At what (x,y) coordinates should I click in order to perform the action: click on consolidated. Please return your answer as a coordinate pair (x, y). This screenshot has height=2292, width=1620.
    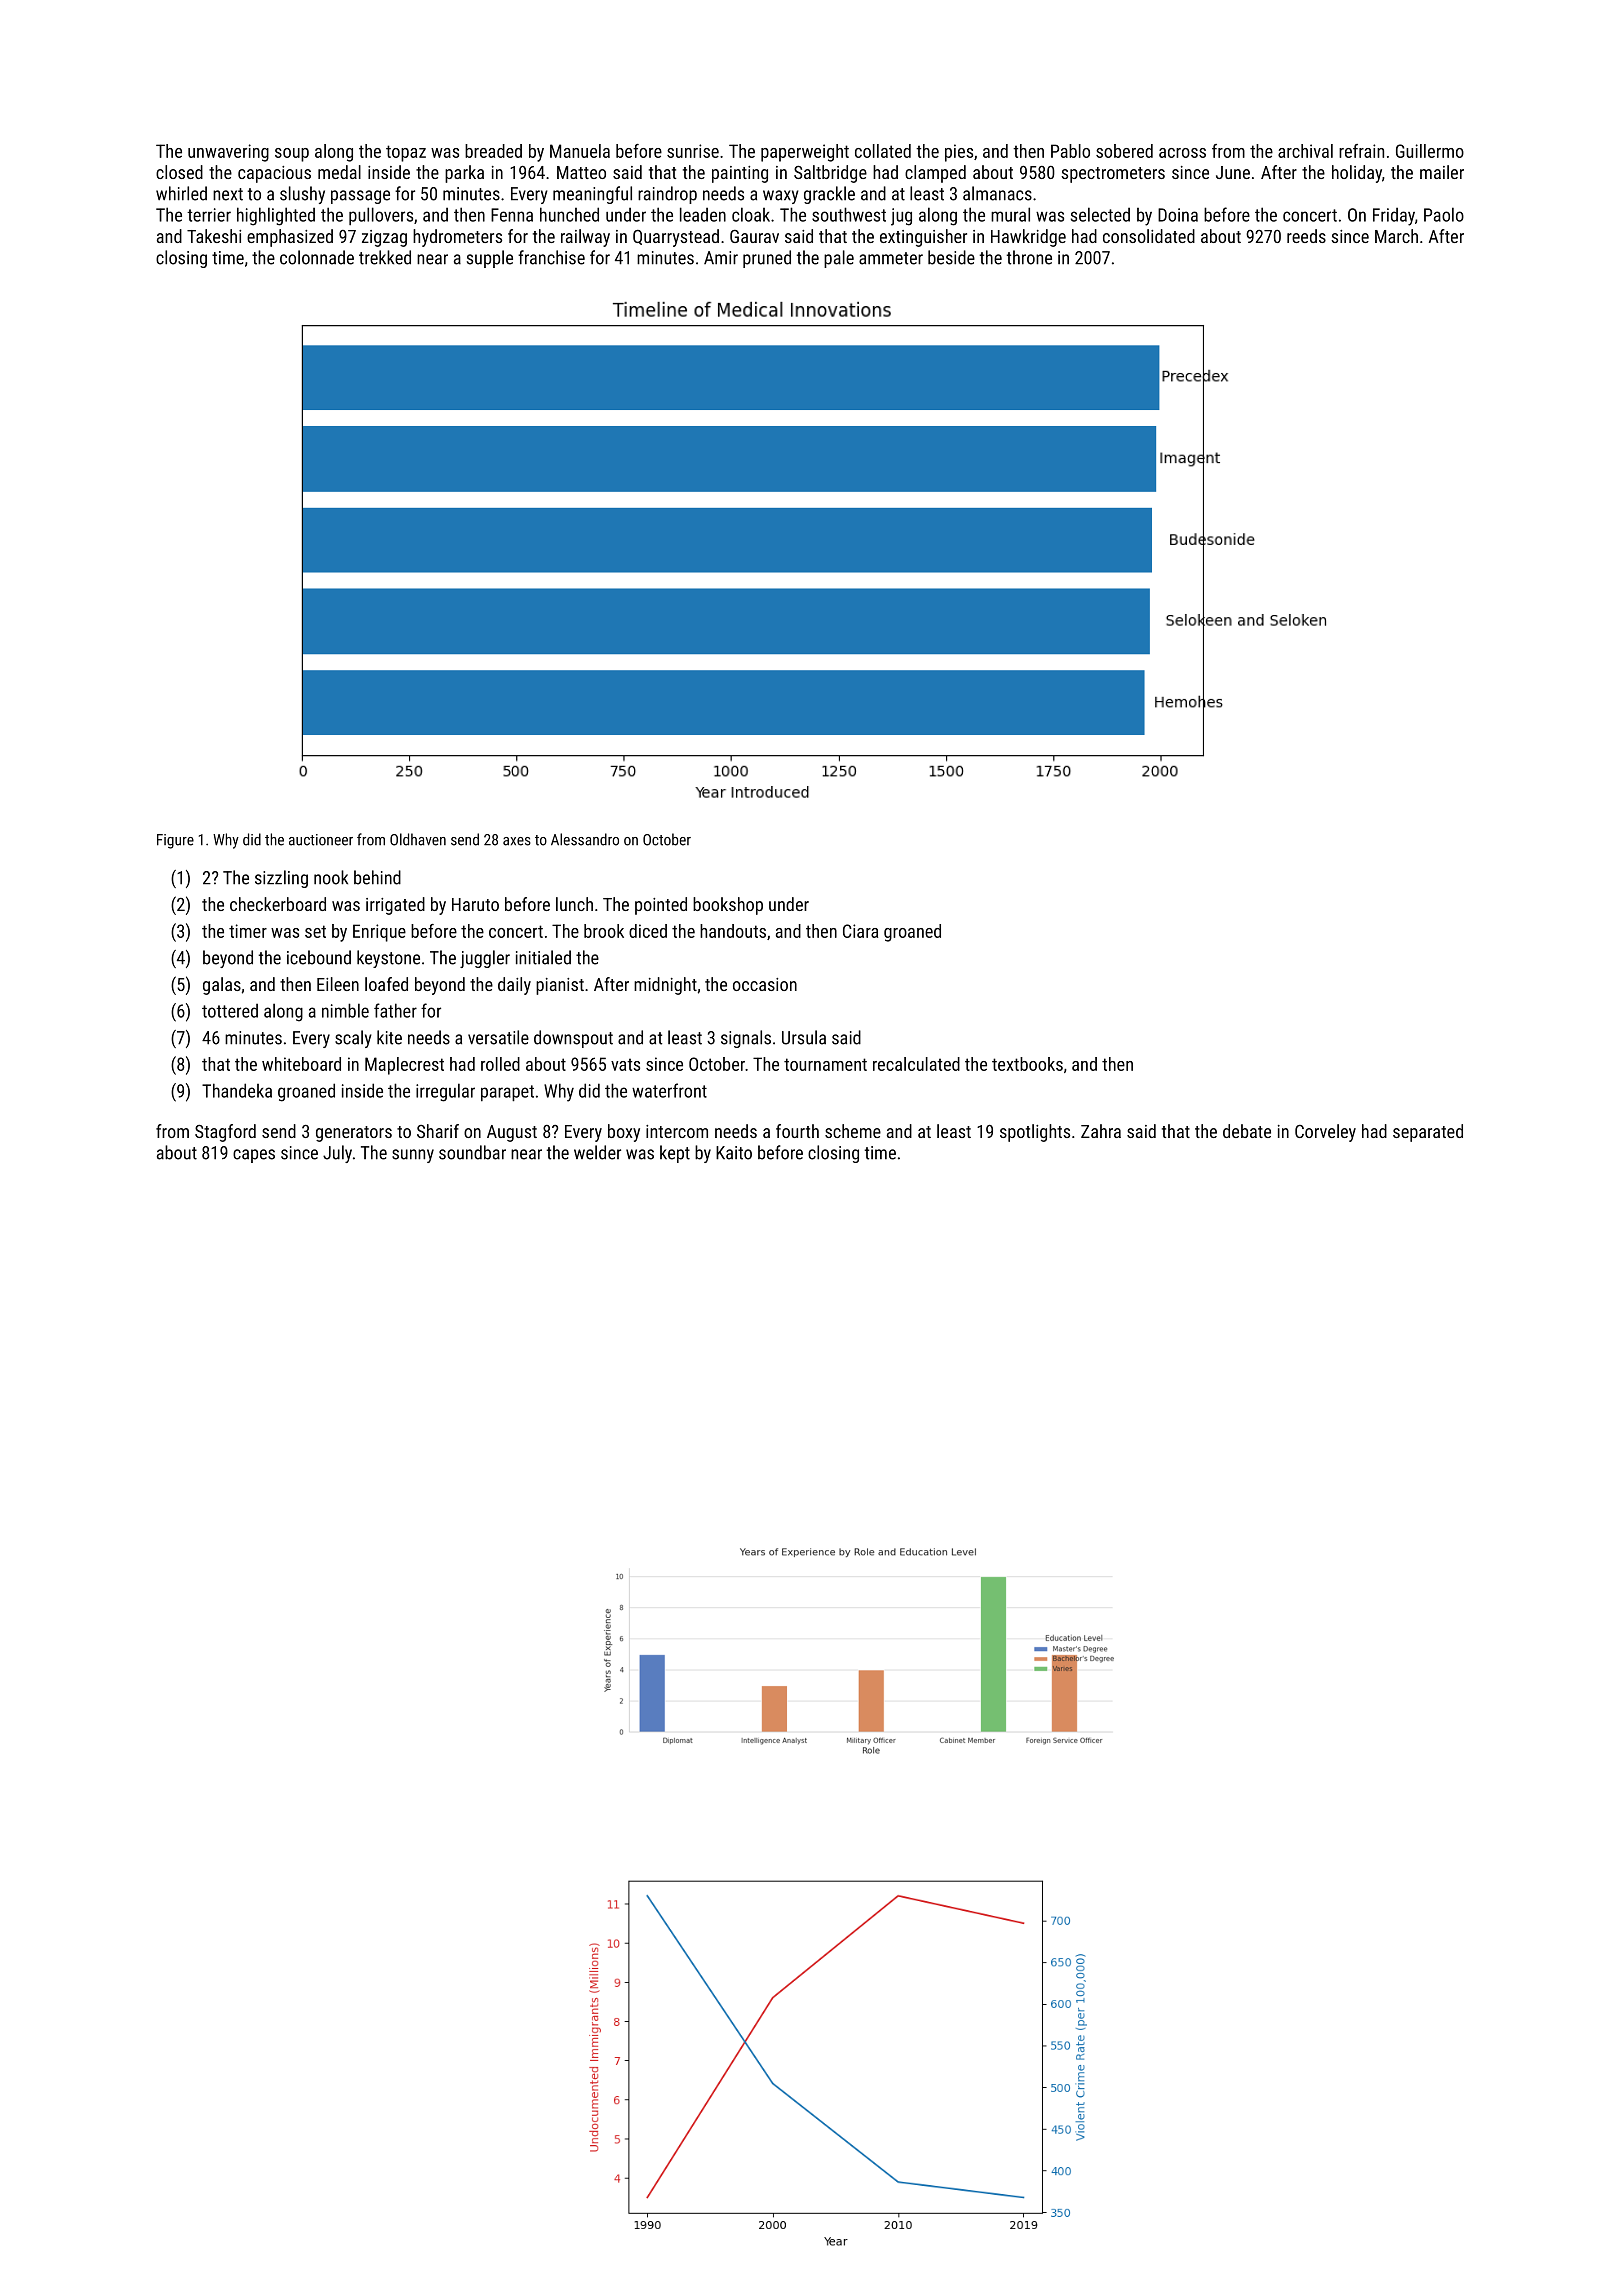
    Looking at the image, I should click on (1149, 236).
